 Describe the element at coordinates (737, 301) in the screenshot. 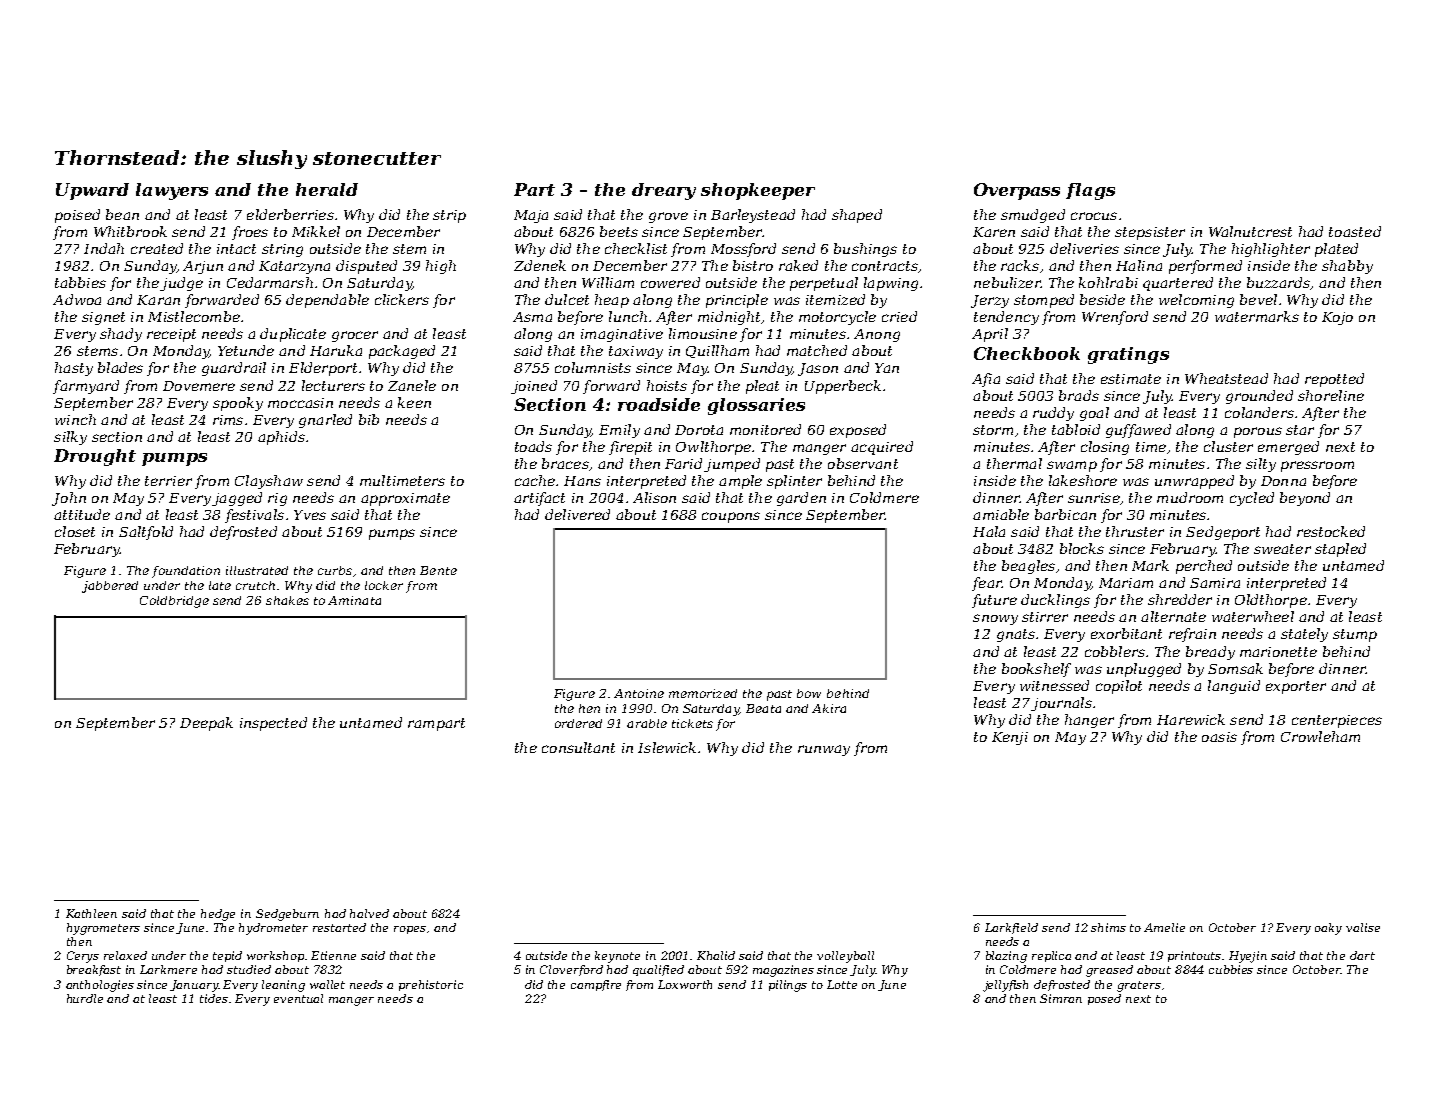

I see `principle` at that location.
